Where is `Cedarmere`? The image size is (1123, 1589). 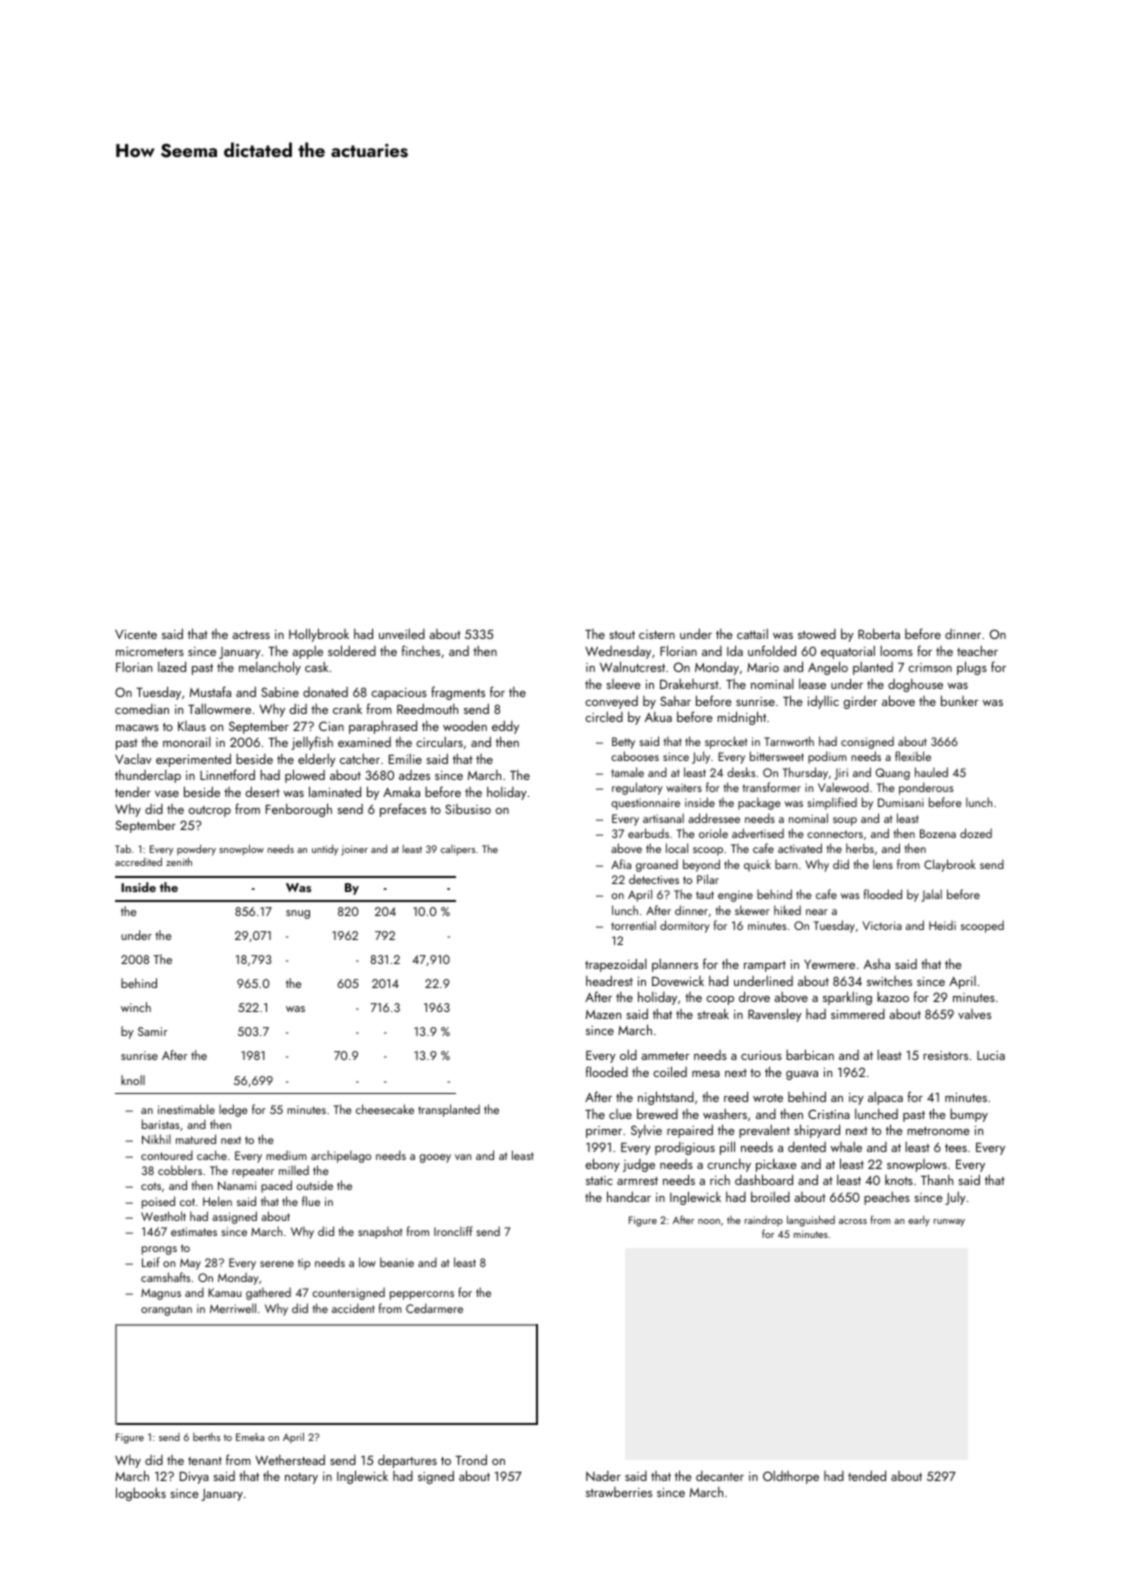
Cedarmere is located at coordinates (434, 1308).
